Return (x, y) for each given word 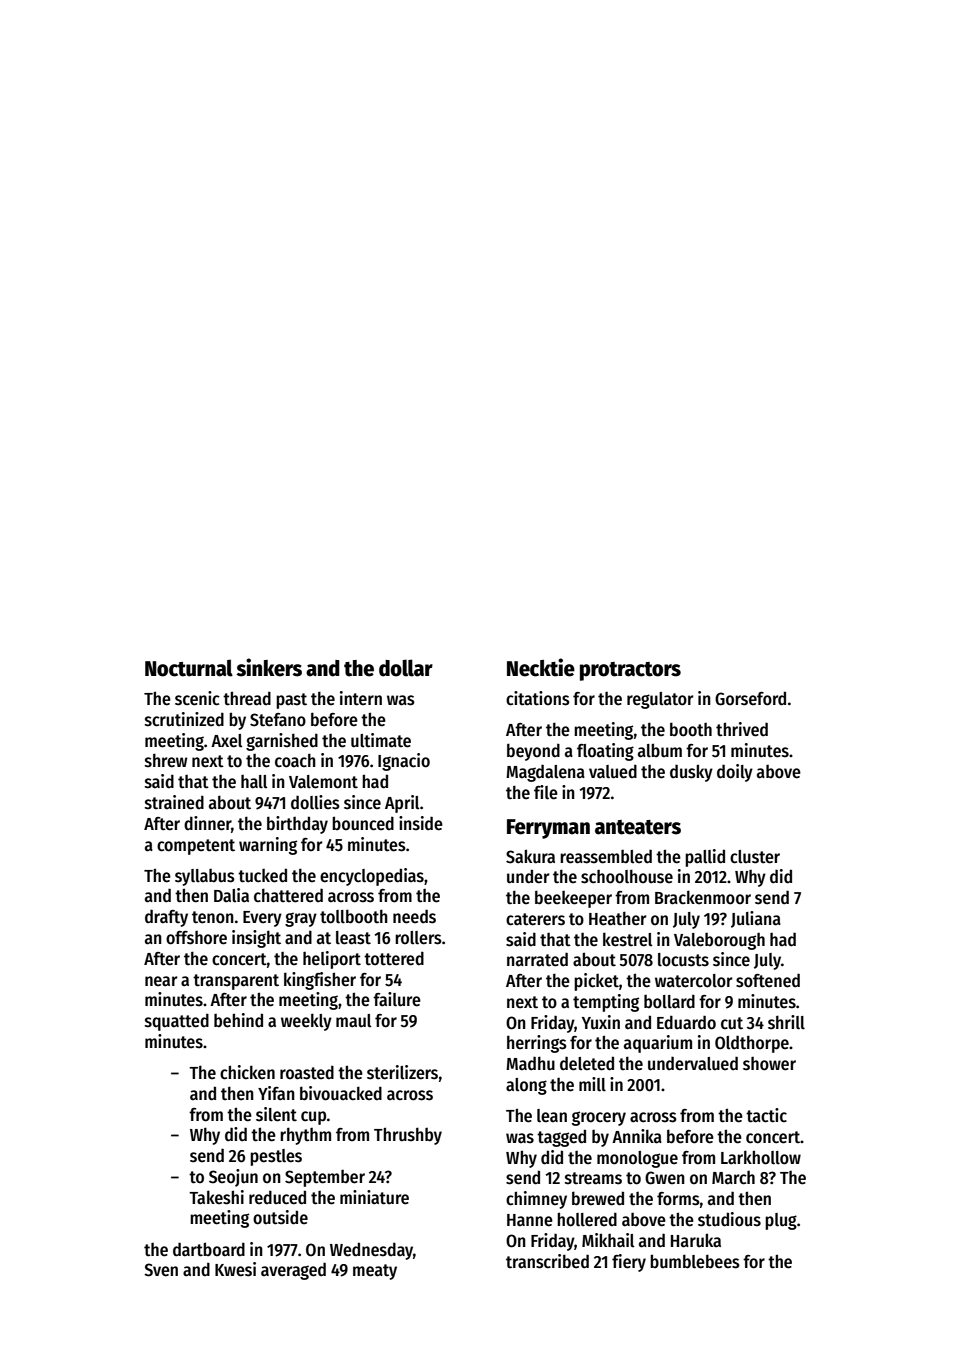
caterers (535, 919)
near (161, 981)
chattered (288, 895)
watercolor (693, 981)
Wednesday (371, 1251)
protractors (630, 671)
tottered (394, 959)
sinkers (269, 667)
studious (729, 1219)
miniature (374, 1197)
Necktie (541, 667)
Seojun (233, 1178)
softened (768, 980)
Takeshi (216, 1197)
